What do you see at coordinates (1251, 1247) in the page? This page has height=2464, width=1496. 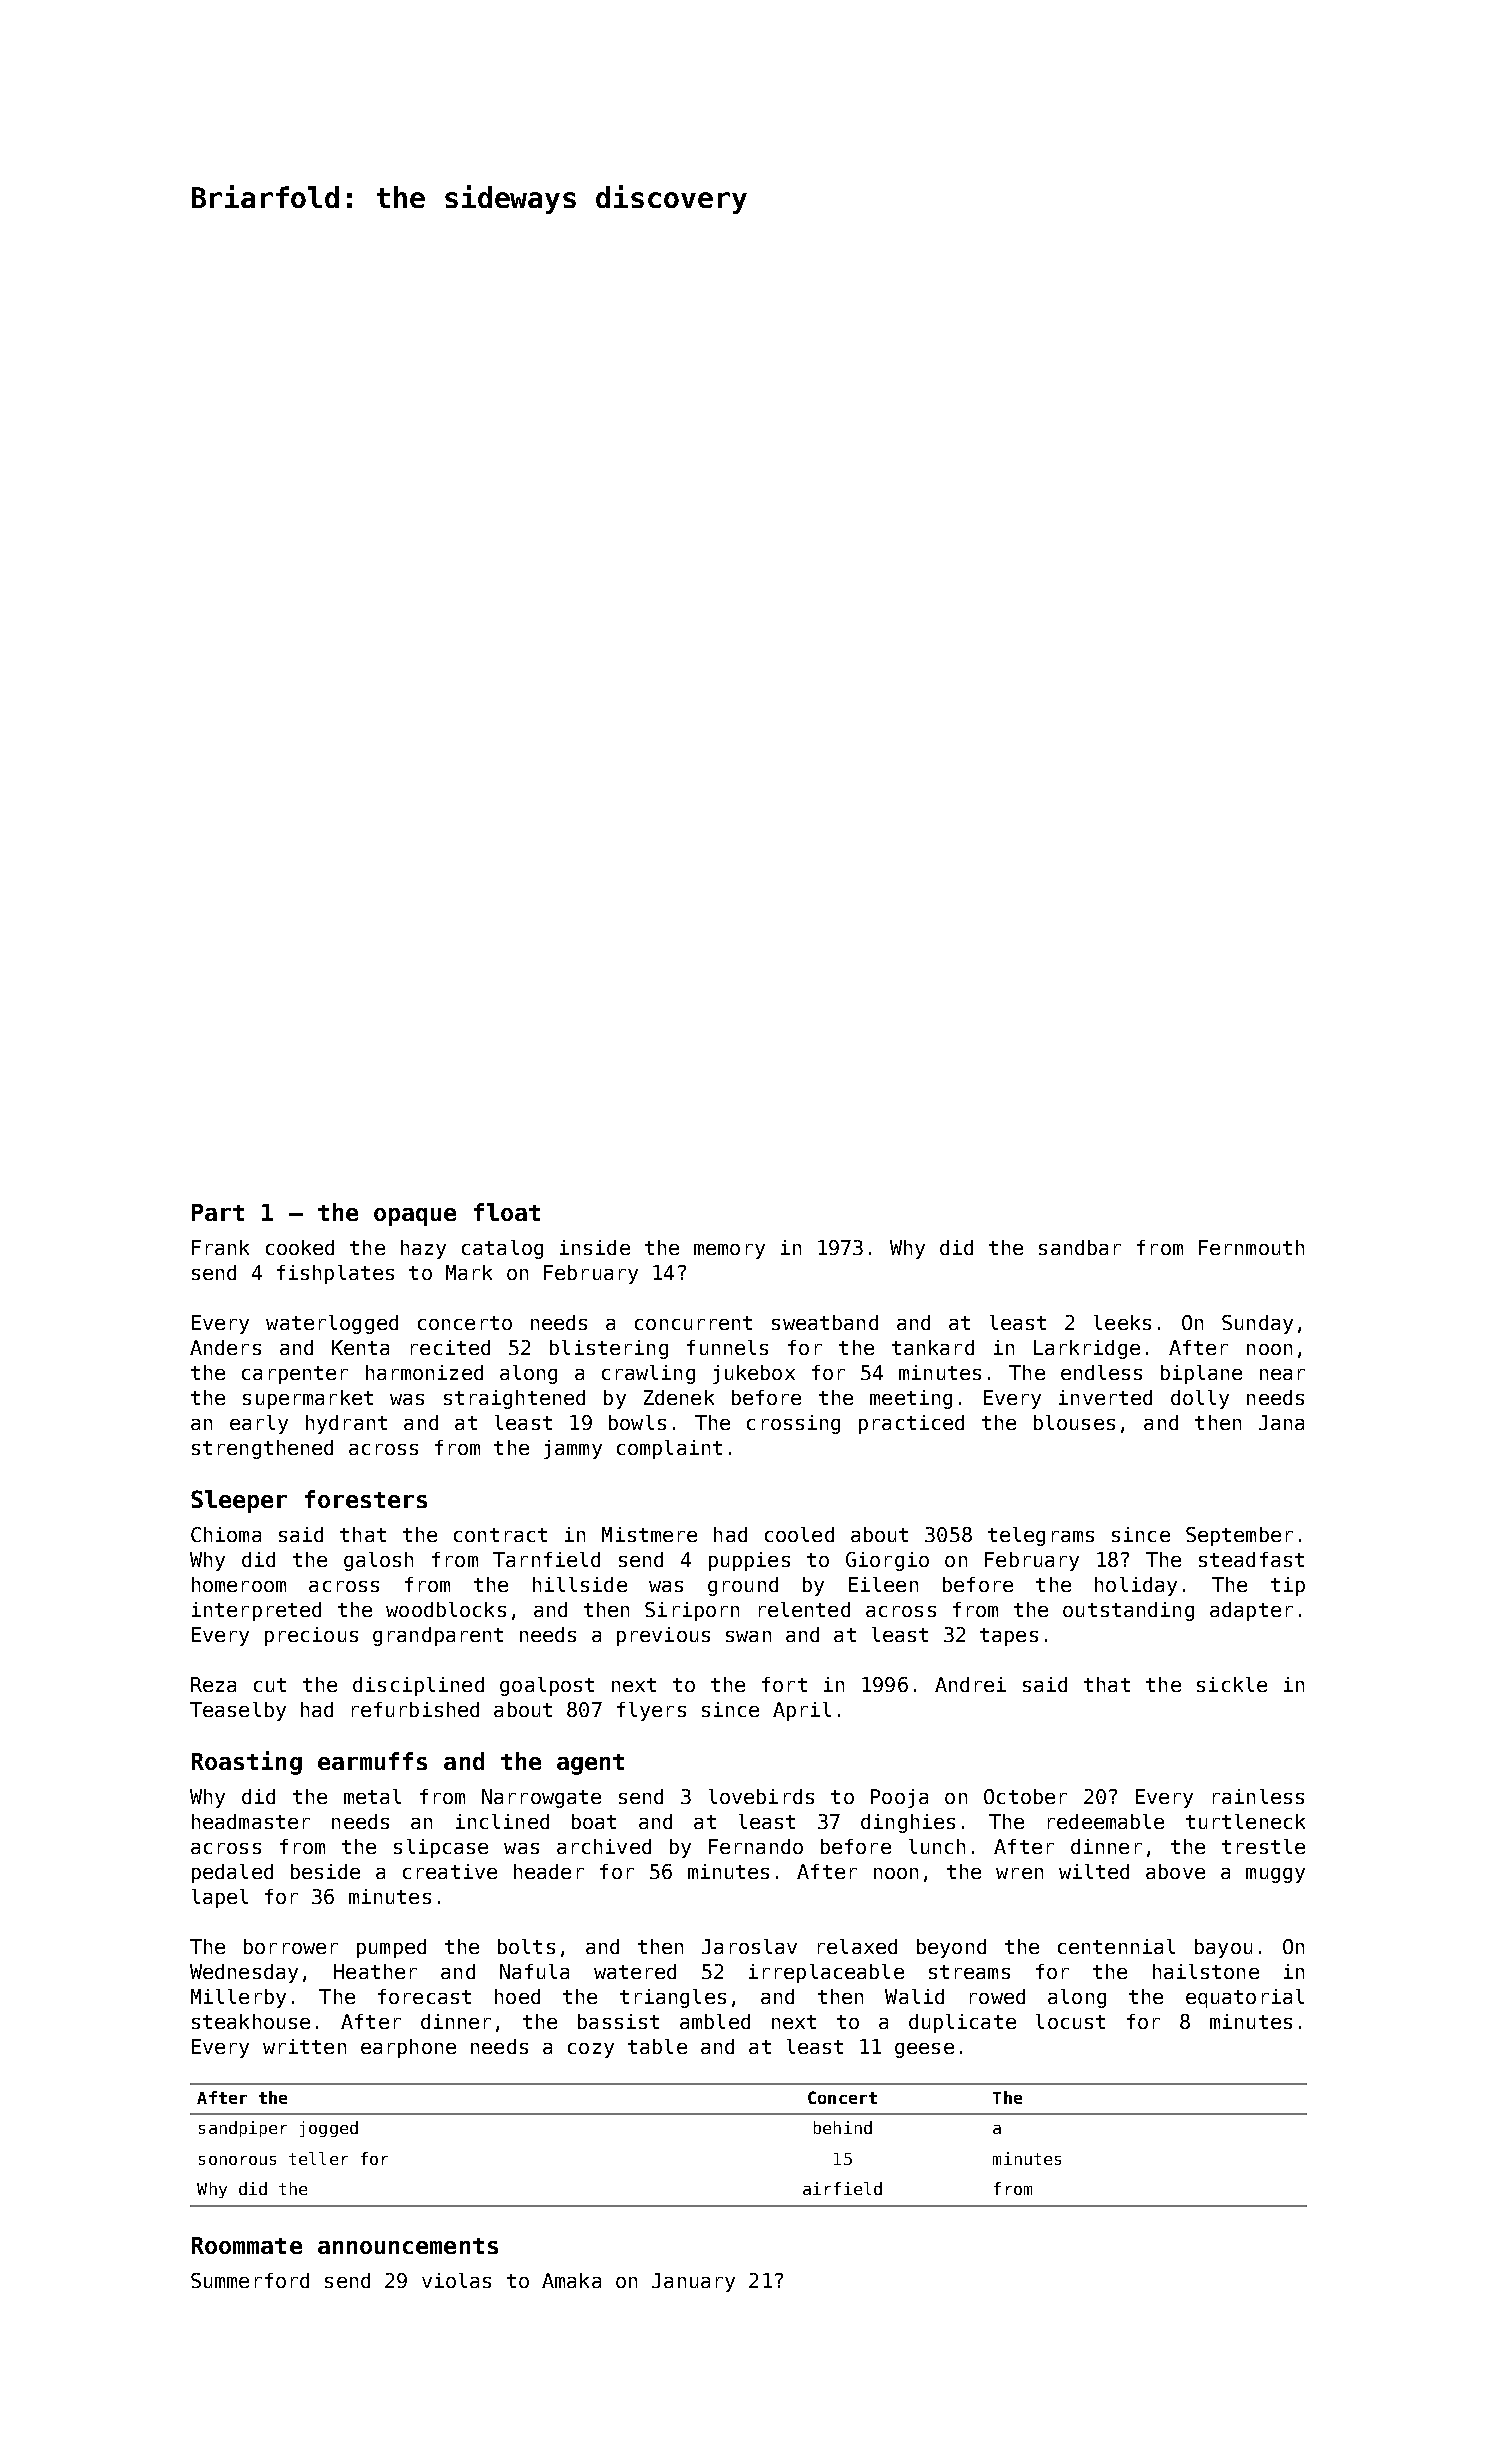 I see `Fernmouth` at bounding box center [1251, 1247].
